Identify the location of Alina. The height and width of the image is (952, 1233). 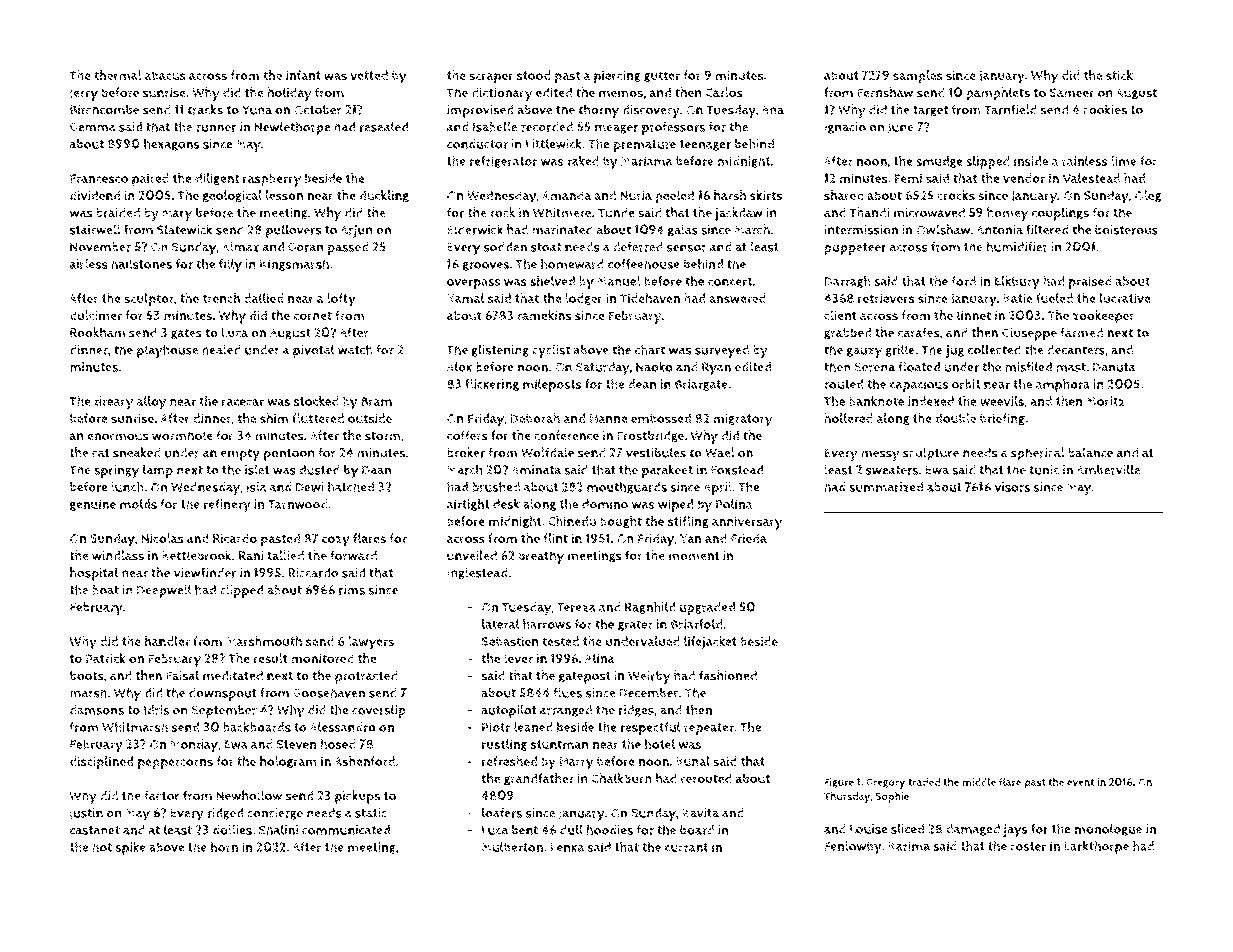
(600, 658).
